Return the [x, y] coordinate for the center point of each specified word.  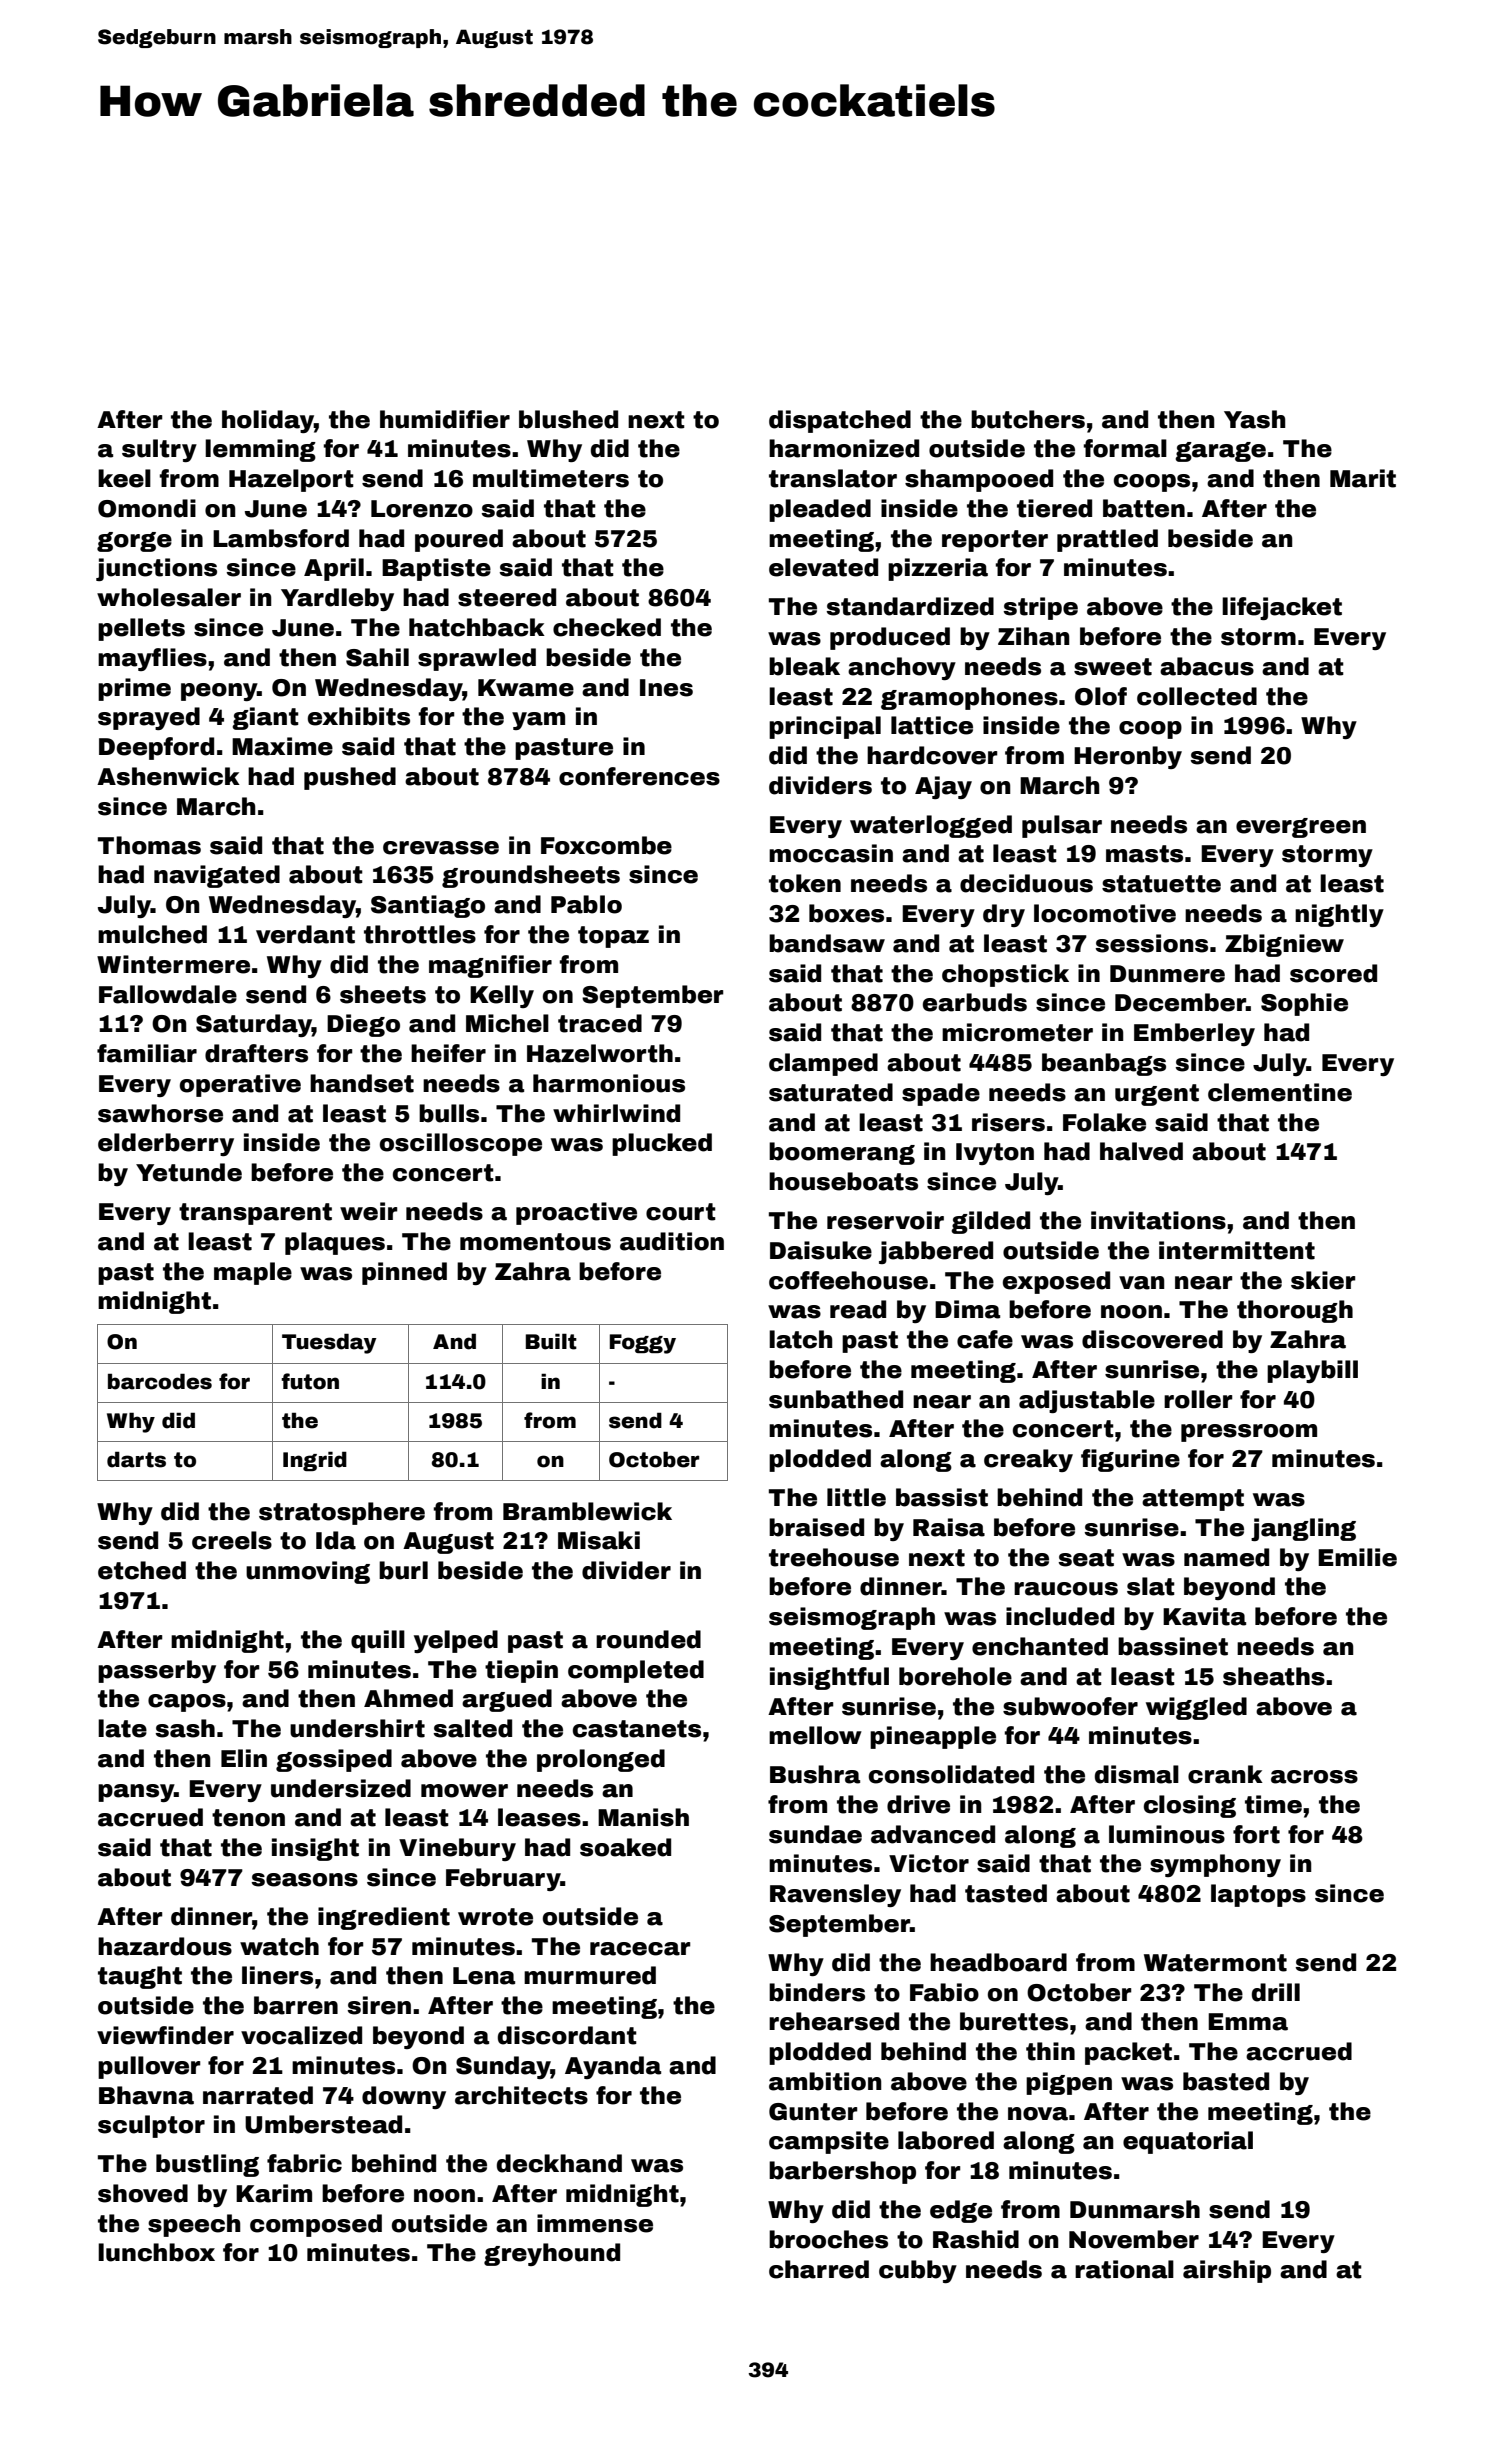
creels [232, 1540]
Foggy [643, 1344]
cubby [918, 2271]
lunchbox [156, 2252]
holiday [268, 421]
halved [1141, 1151]
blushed [568, 419]
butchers [1028, 419]
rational [1124, 2269]
